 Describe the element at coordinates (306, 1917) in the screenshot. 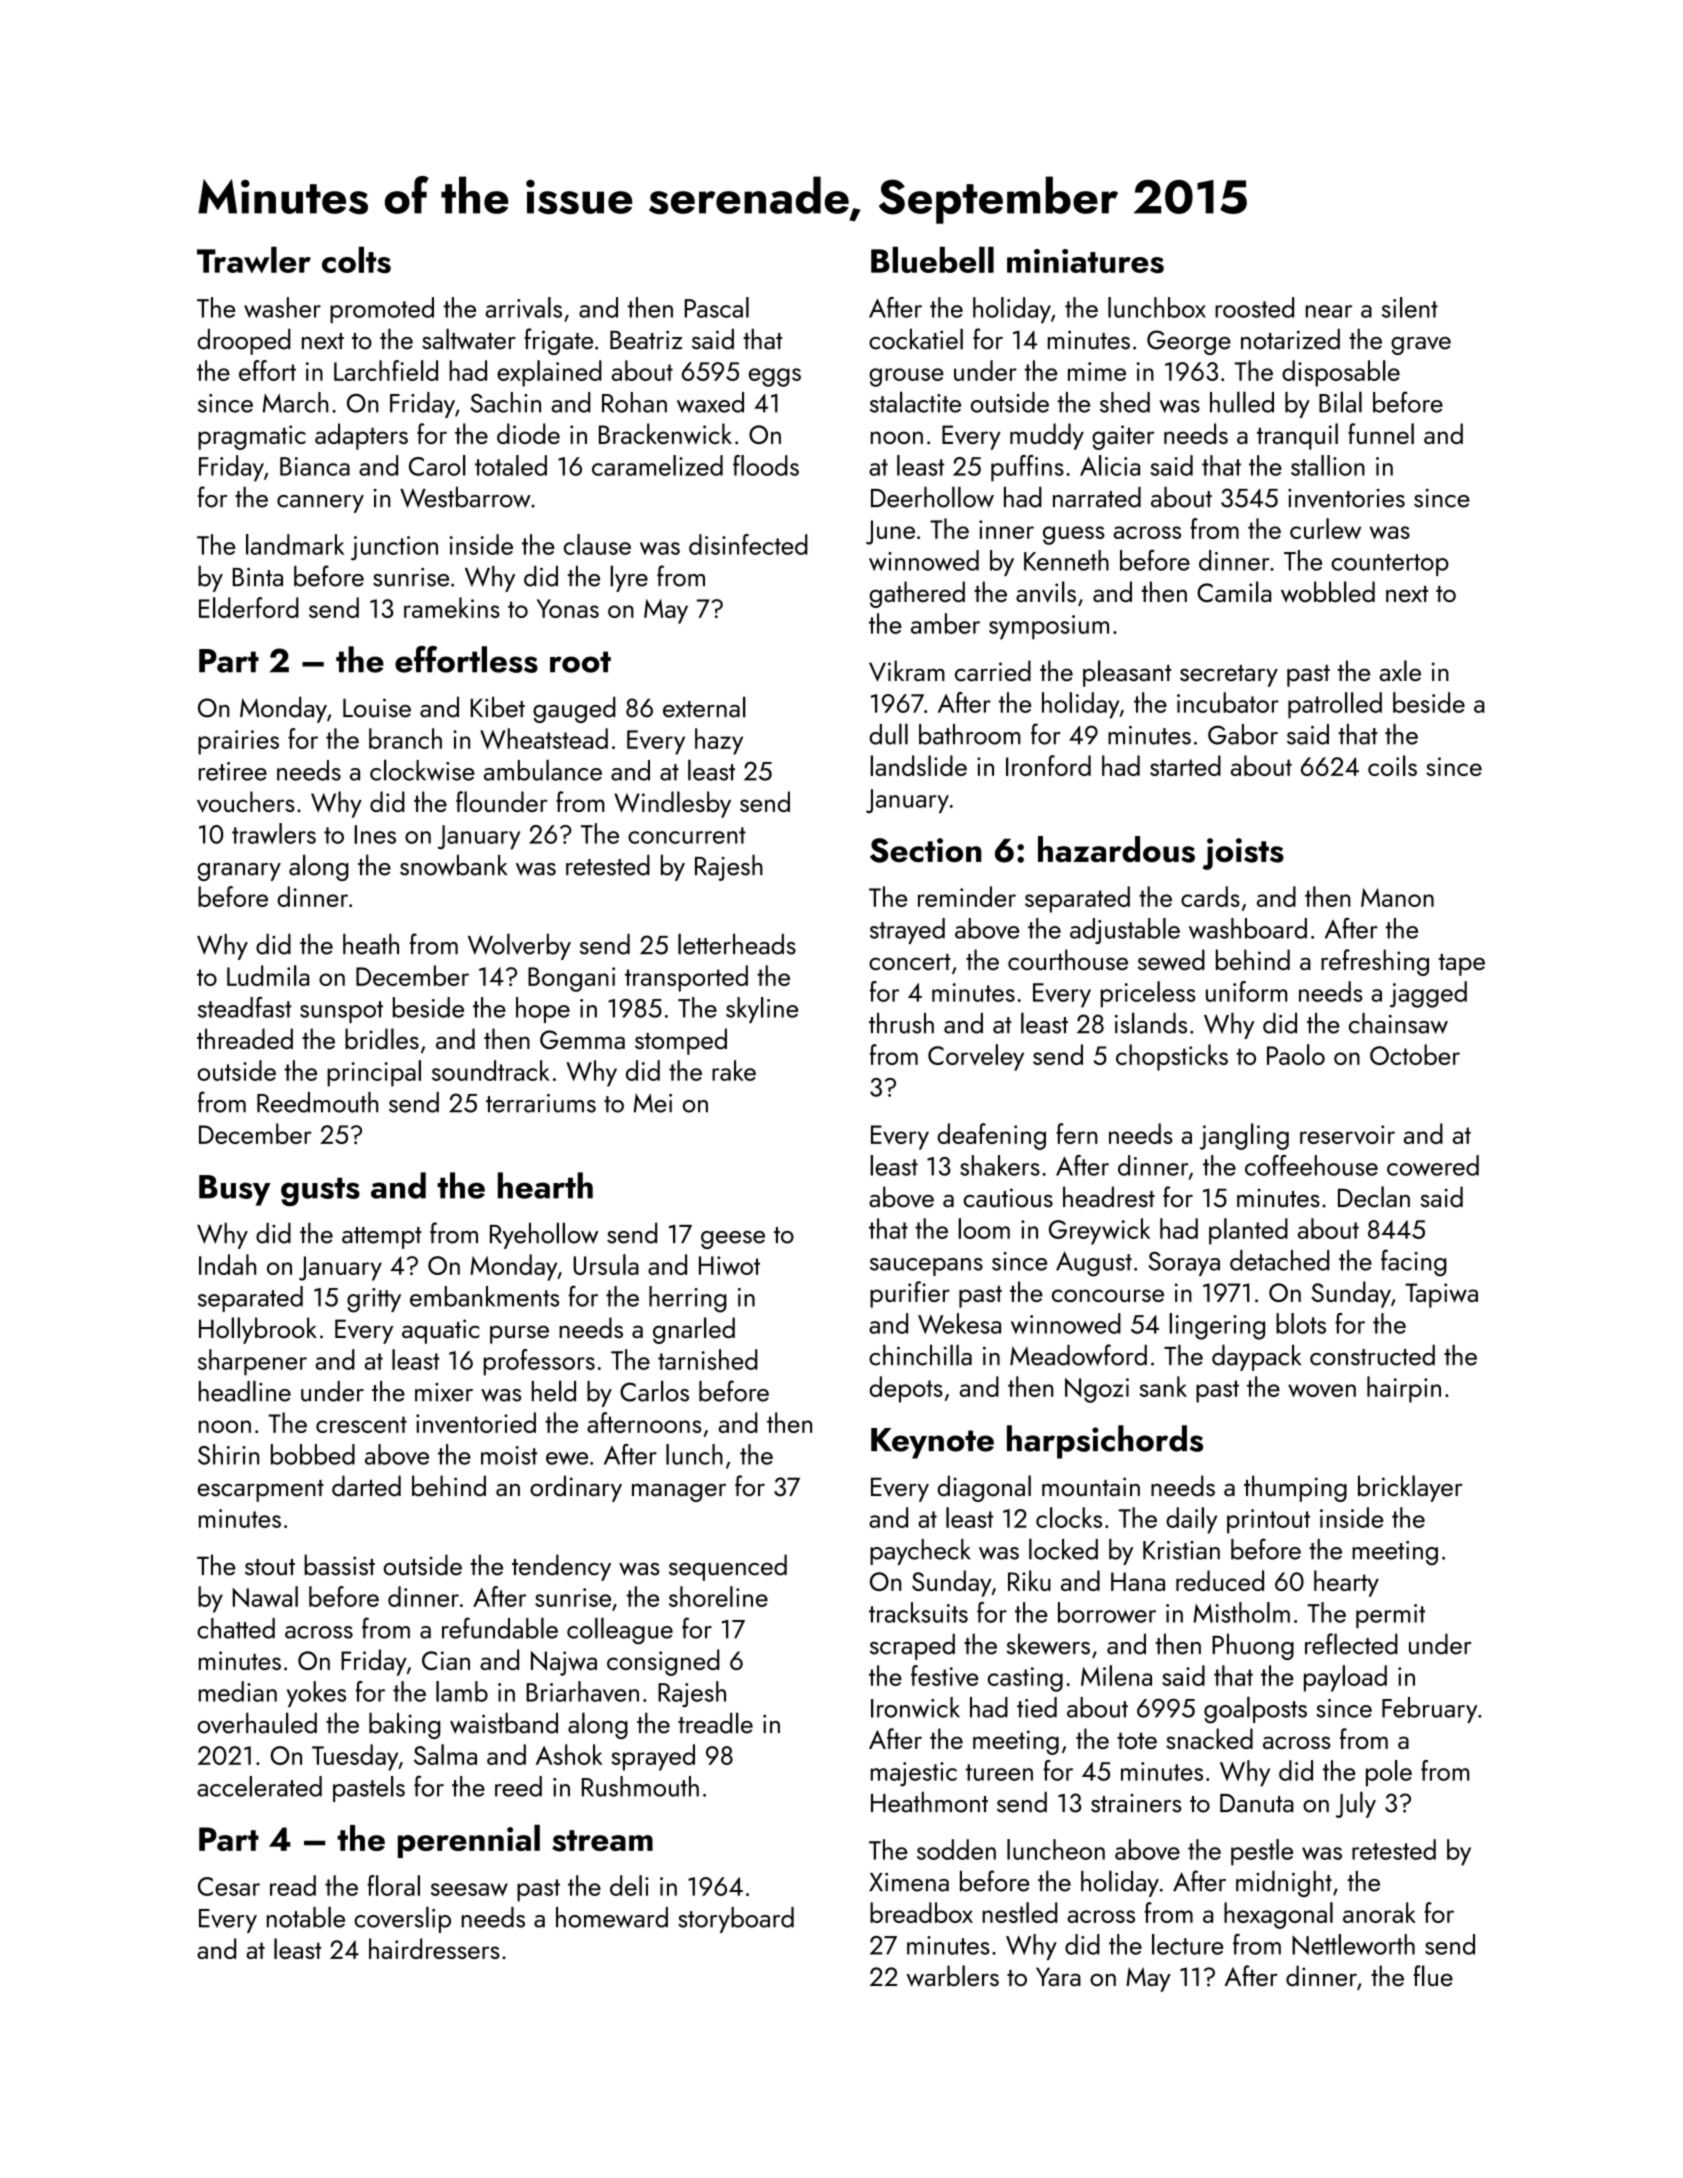

I see `notable` at that location.
